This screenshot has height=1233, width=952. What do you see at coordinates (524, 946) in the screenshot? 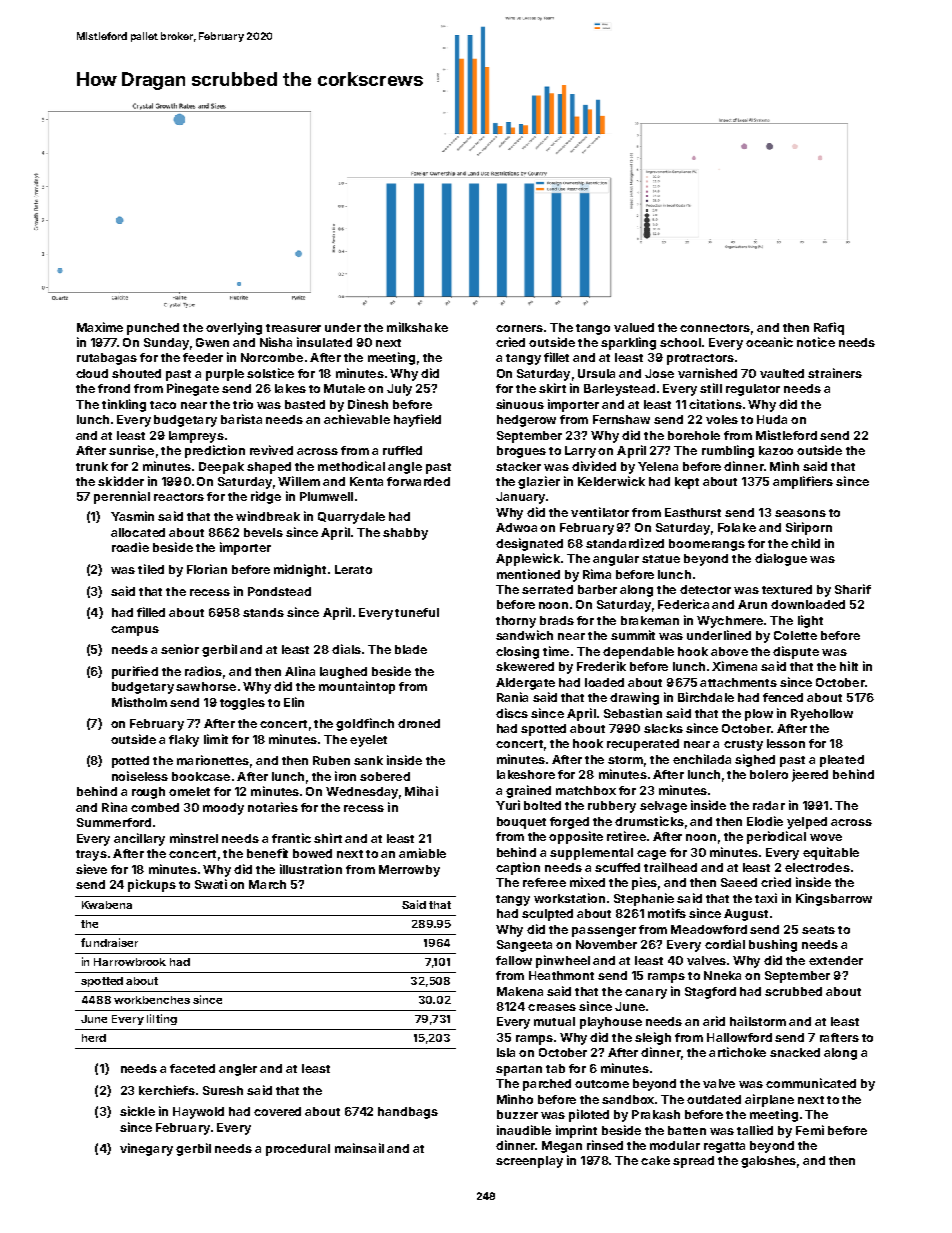
I see `Sangeeta` at bounding box center [524, 946].
